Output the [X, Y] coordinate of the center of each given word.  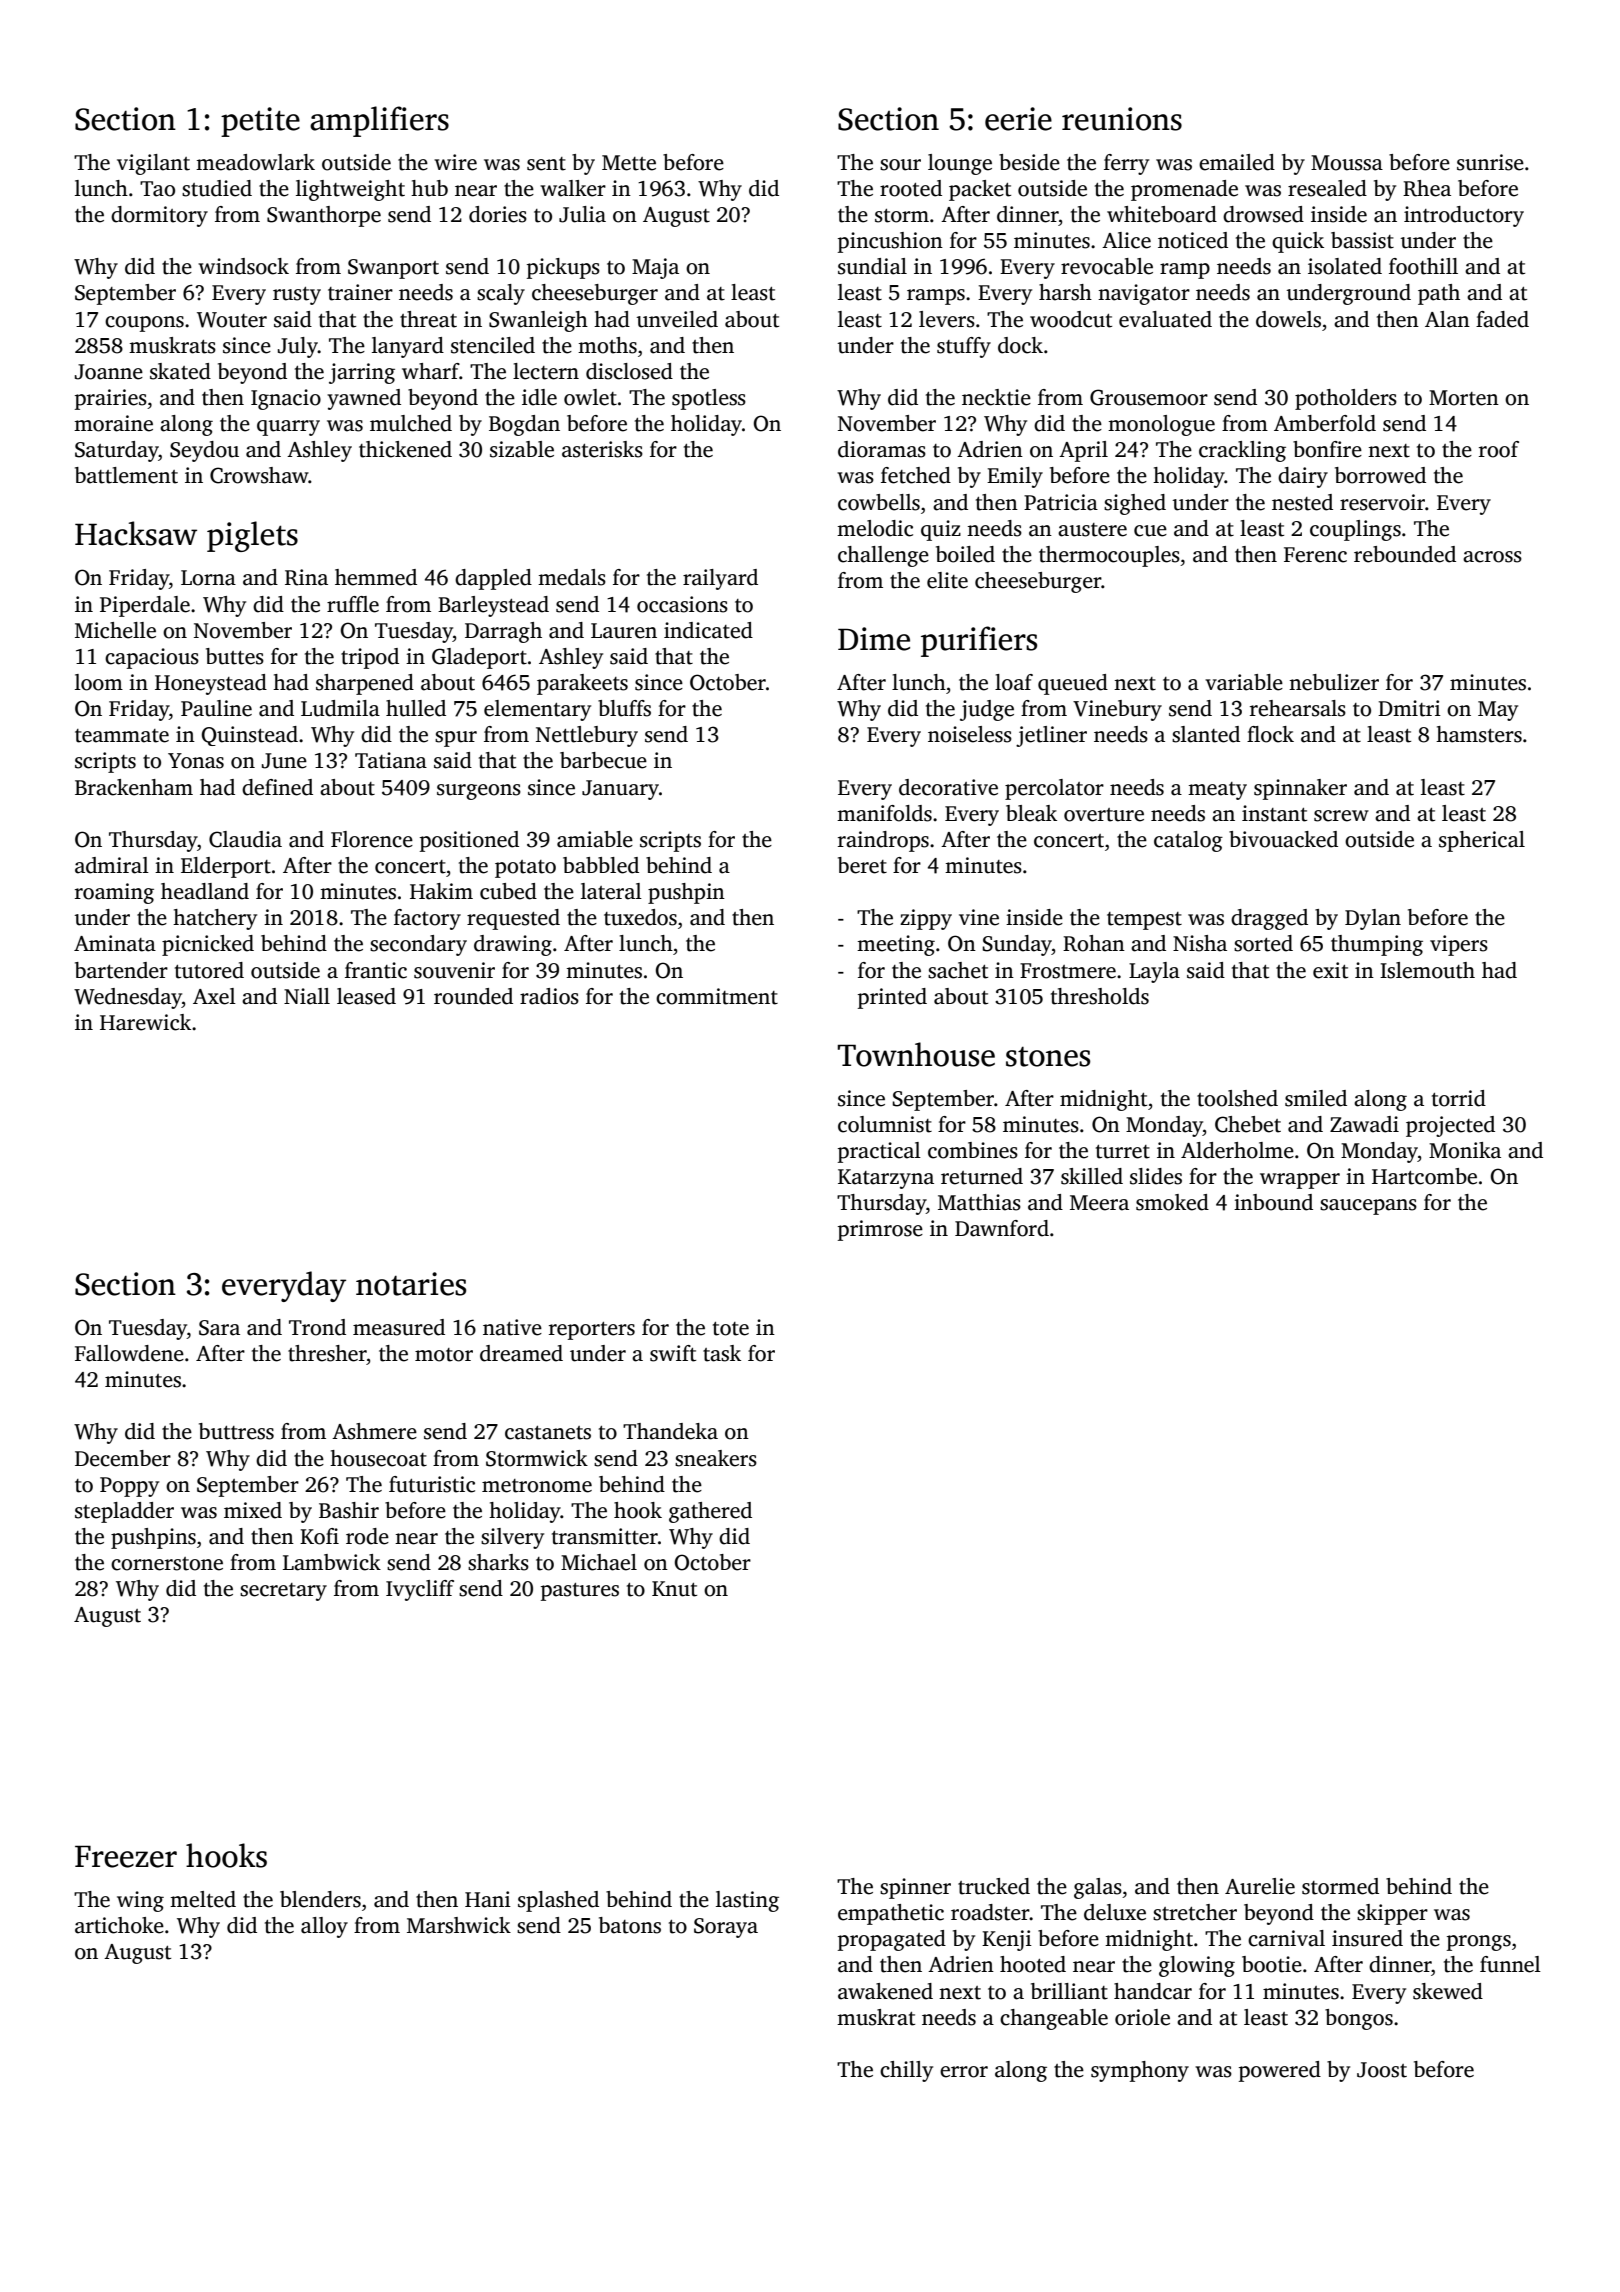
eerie [1018, 119]
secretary [283, 1592]
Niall [307, 996]
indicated [708, 630]
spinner [915, 1888]
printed [892, 998]
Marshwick [459, 1925]
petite [260, 122]
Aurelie [1260, 1886]
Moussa [1347, 163]
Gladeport [479, 658]
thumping [1377, 945]
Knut [674, 1589]
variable [1244, 682]
